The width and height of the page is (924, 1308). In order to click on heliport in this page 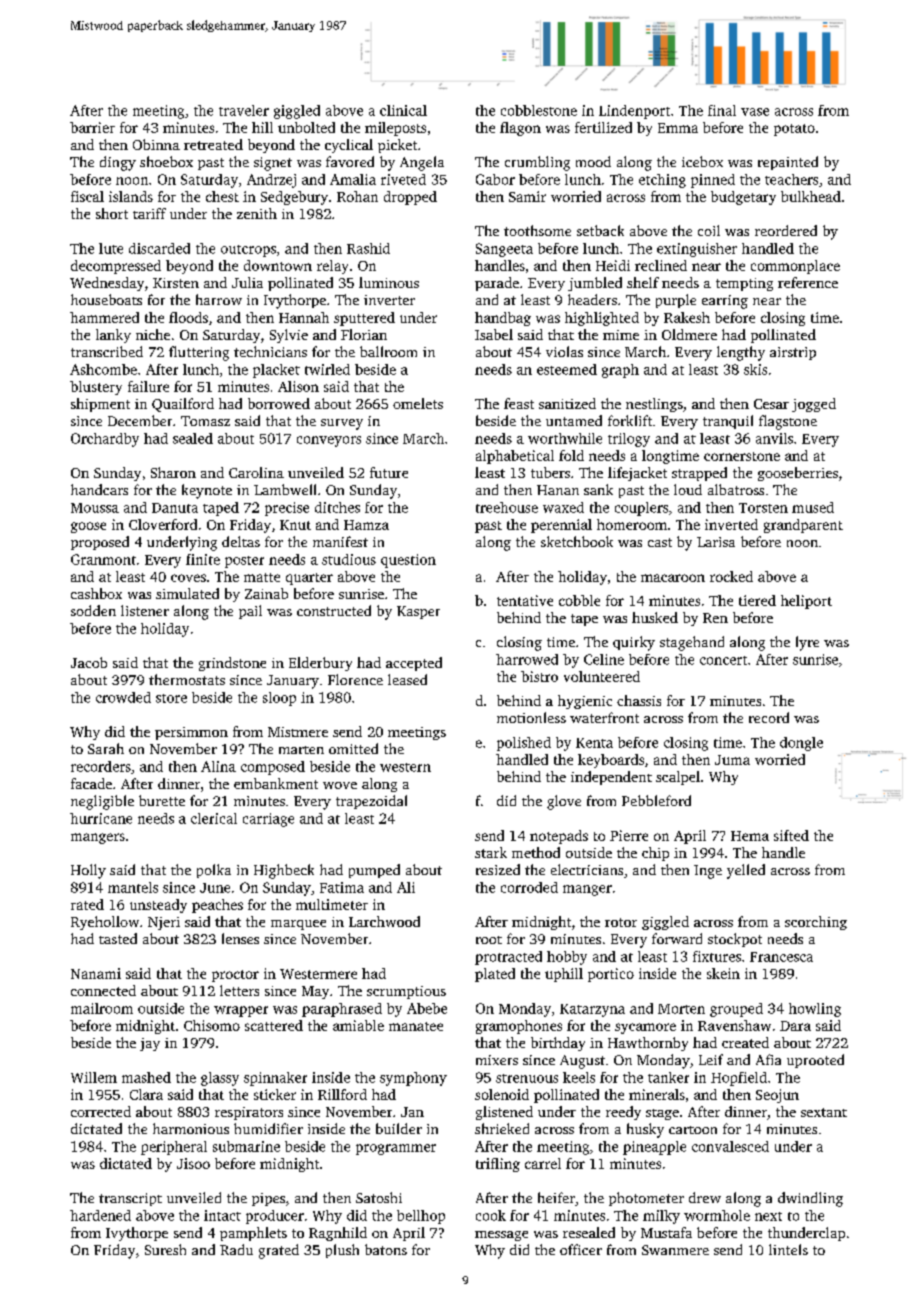, I will do `click(806, 602)`.
